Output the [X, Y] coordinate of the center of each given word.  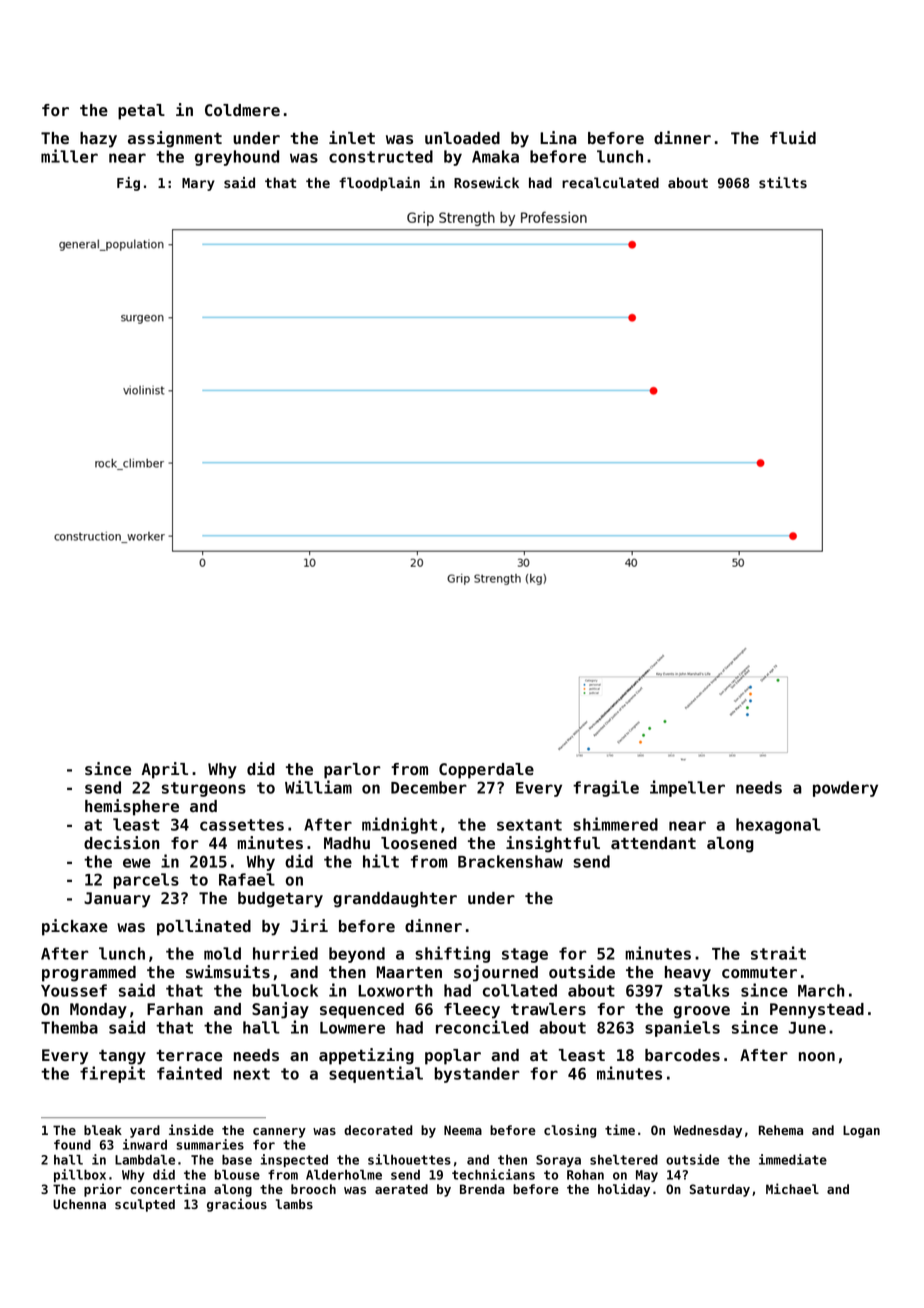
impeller [687, 788]
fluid [793, 137]
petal [141, 112]
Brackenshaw [510, 861]
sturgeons [204, 789]
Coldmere [242, 110]
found [72, 1145]
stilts [783, 182]
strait [778, 953]
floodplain [379, 184]
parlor [352, 771]
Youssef [74, 990]
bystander [476, 1075]
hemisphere [132, 807]
